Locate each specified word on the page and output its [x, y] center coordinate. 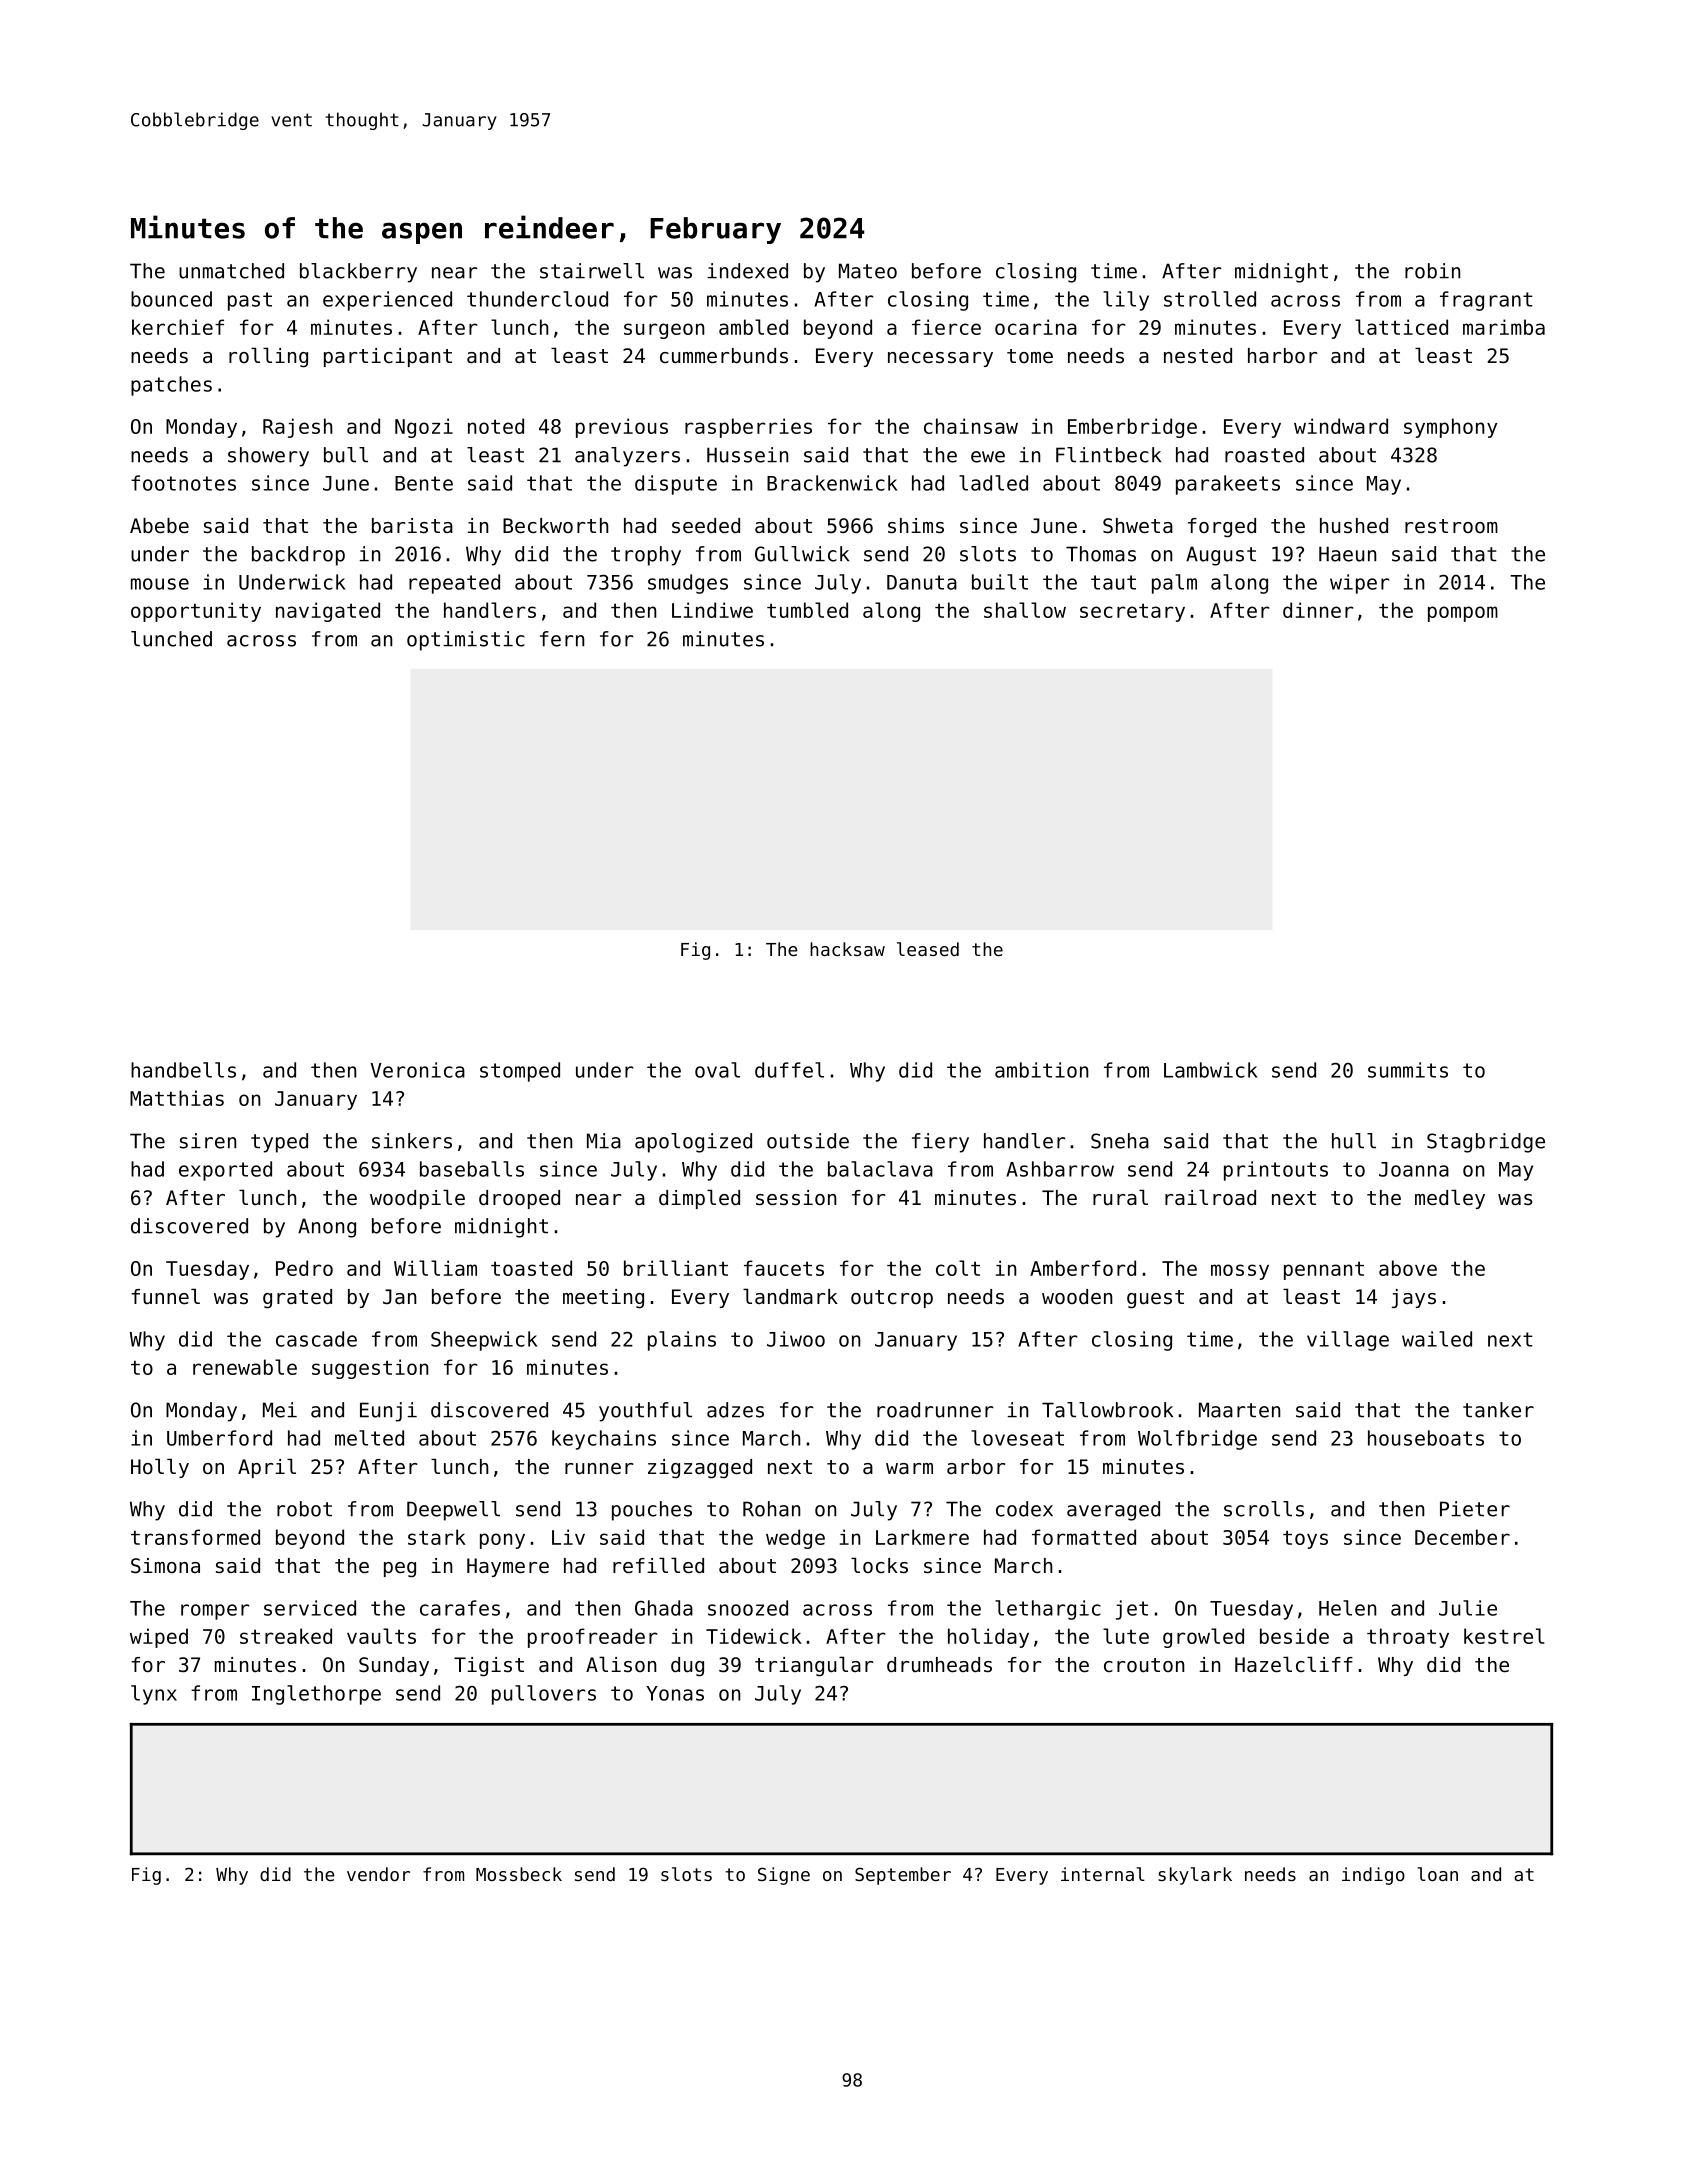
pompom [1463, 614]
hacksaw [847, 949]
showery [268, 457]
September [903, 1876]
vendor [378, 1874]
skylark [1195, 1876]
